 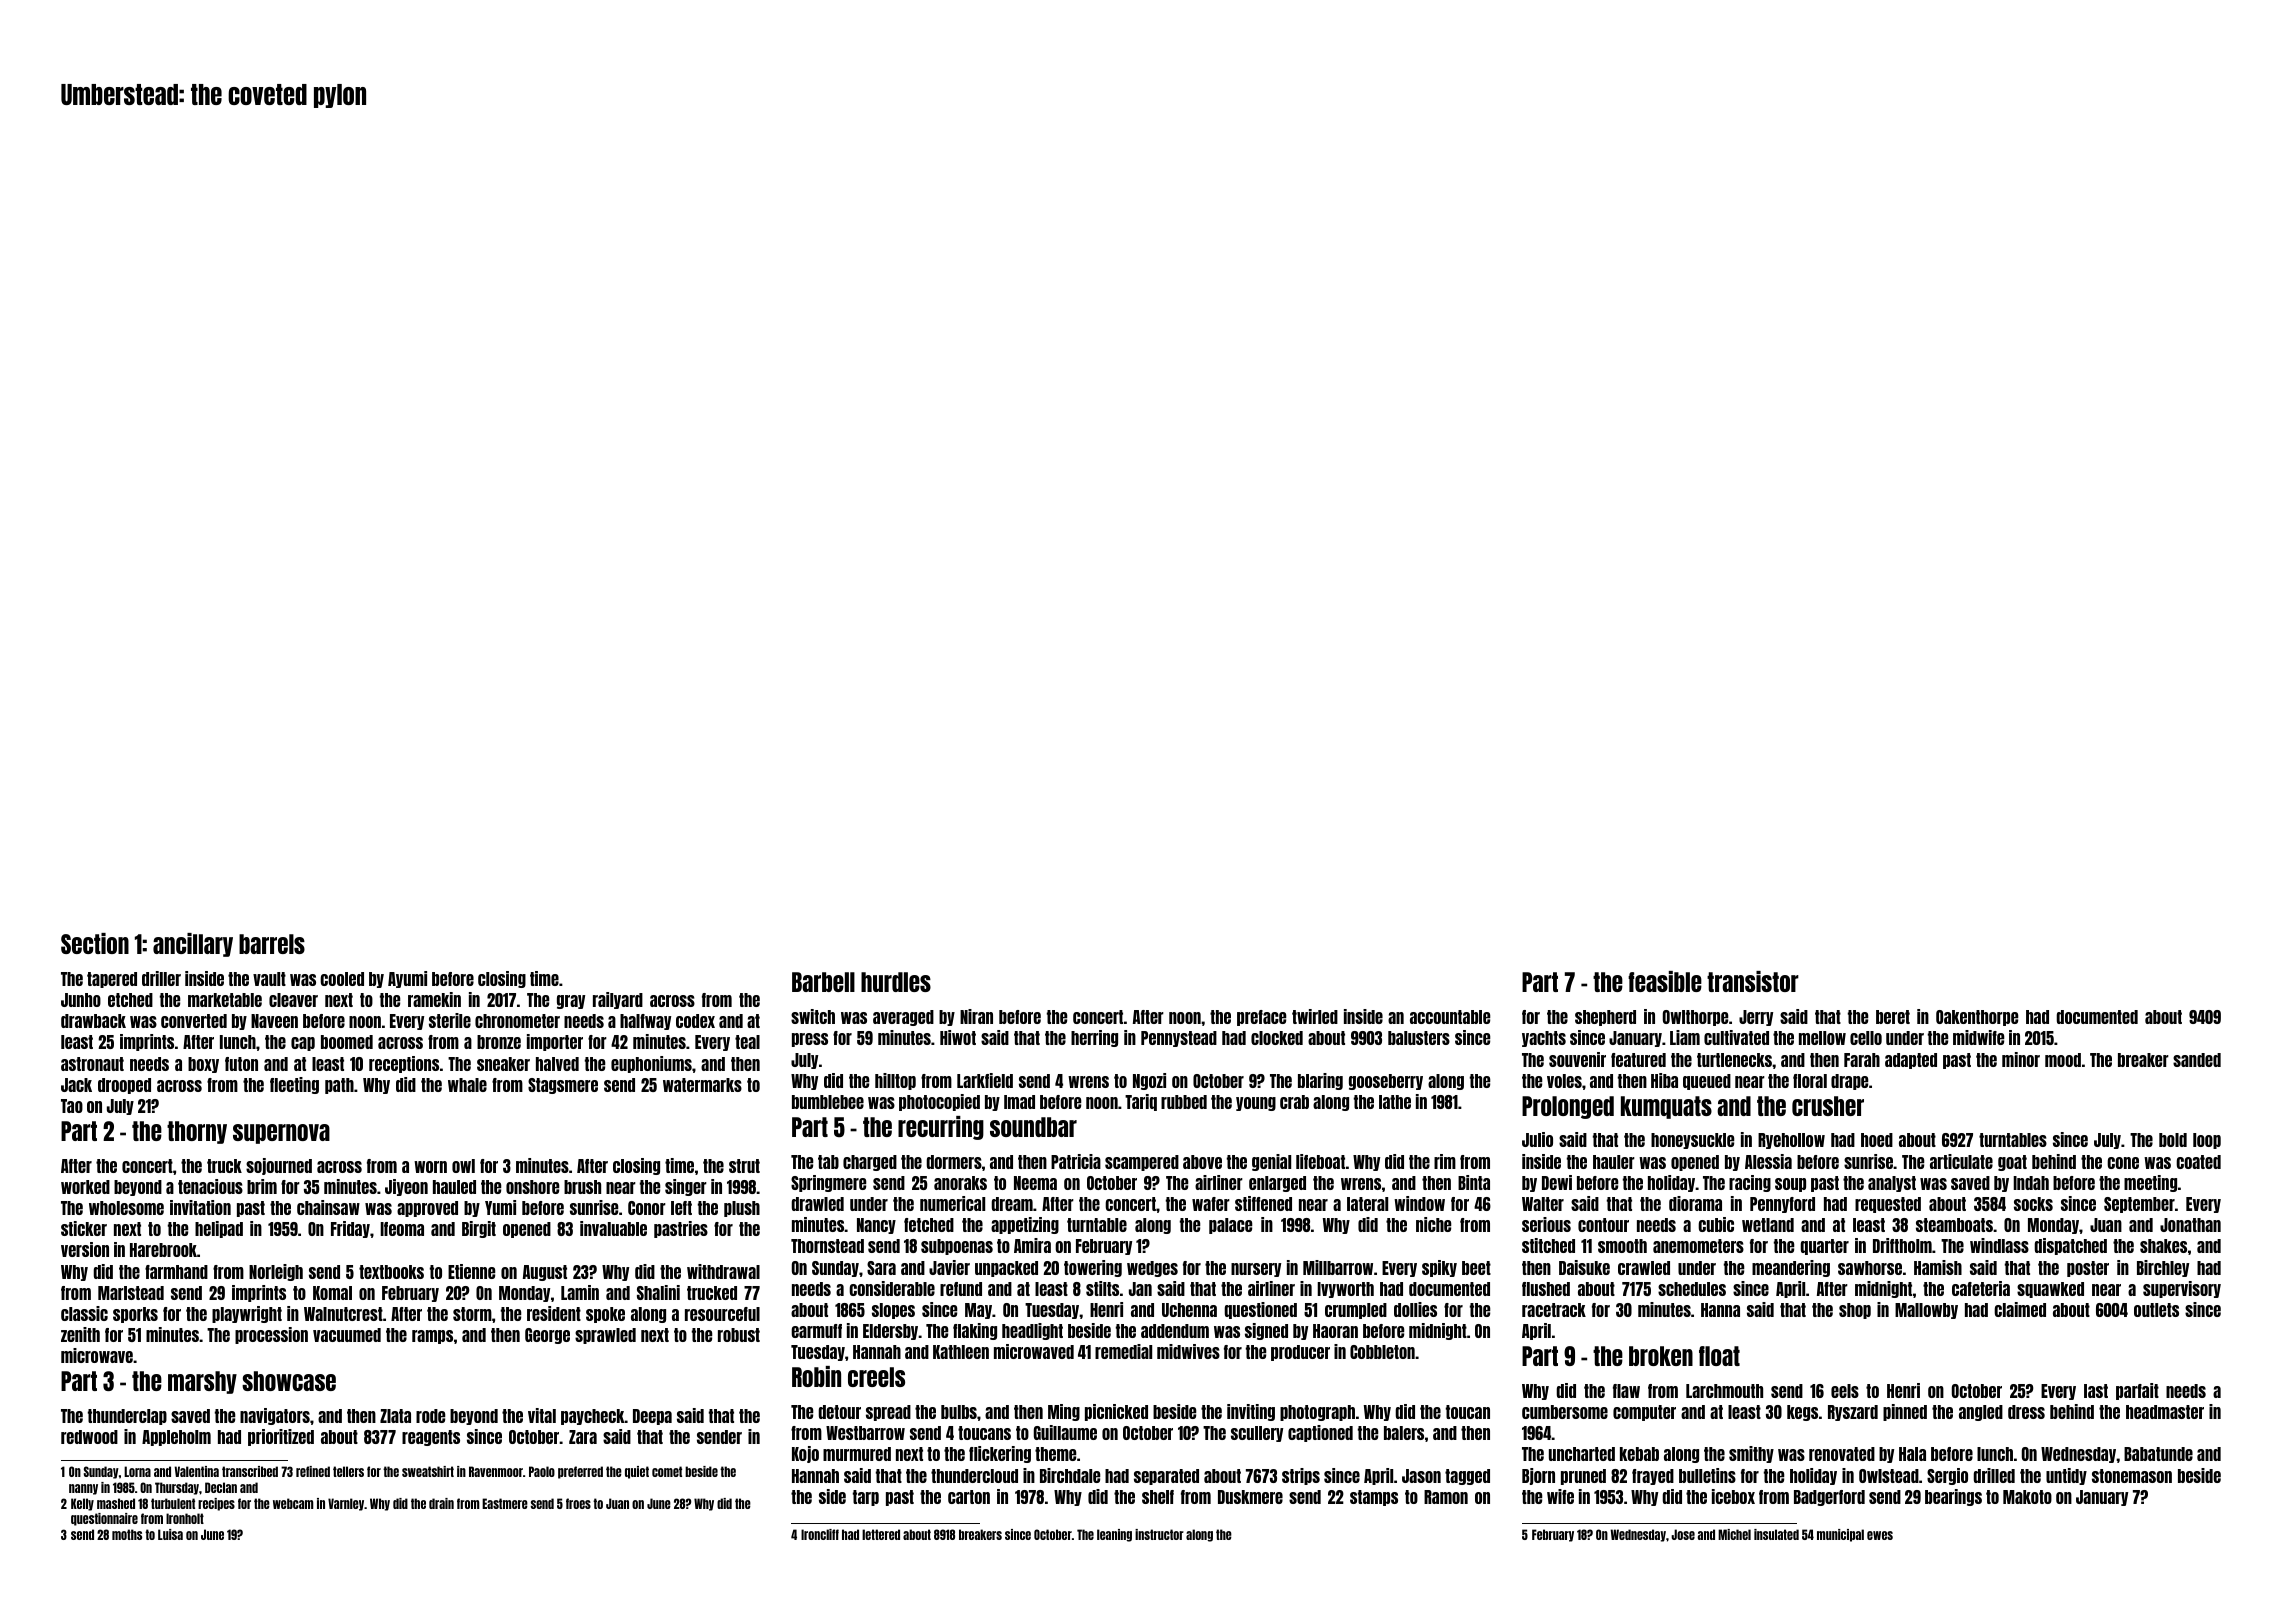 I want to click on showcase, so click(x=289, y=1381).
